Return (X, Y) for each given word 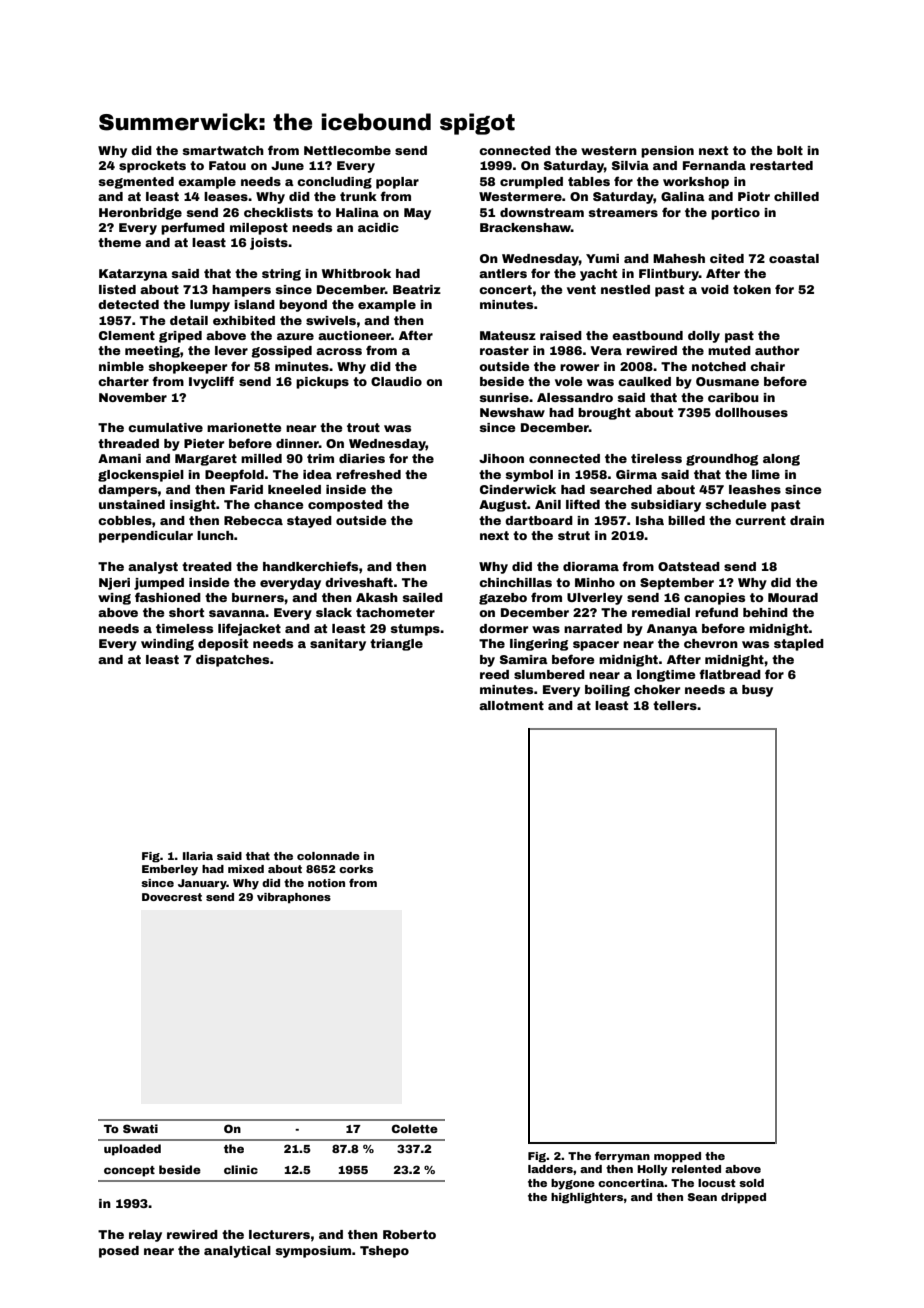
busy (757, 691)
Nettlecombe (347, 150)
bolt (790, 150)
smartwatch (223, 150)
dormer (503, 628)
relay (145, 1236)
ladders (550, 1169)
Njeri (114, 584)
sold (751, 1183)
